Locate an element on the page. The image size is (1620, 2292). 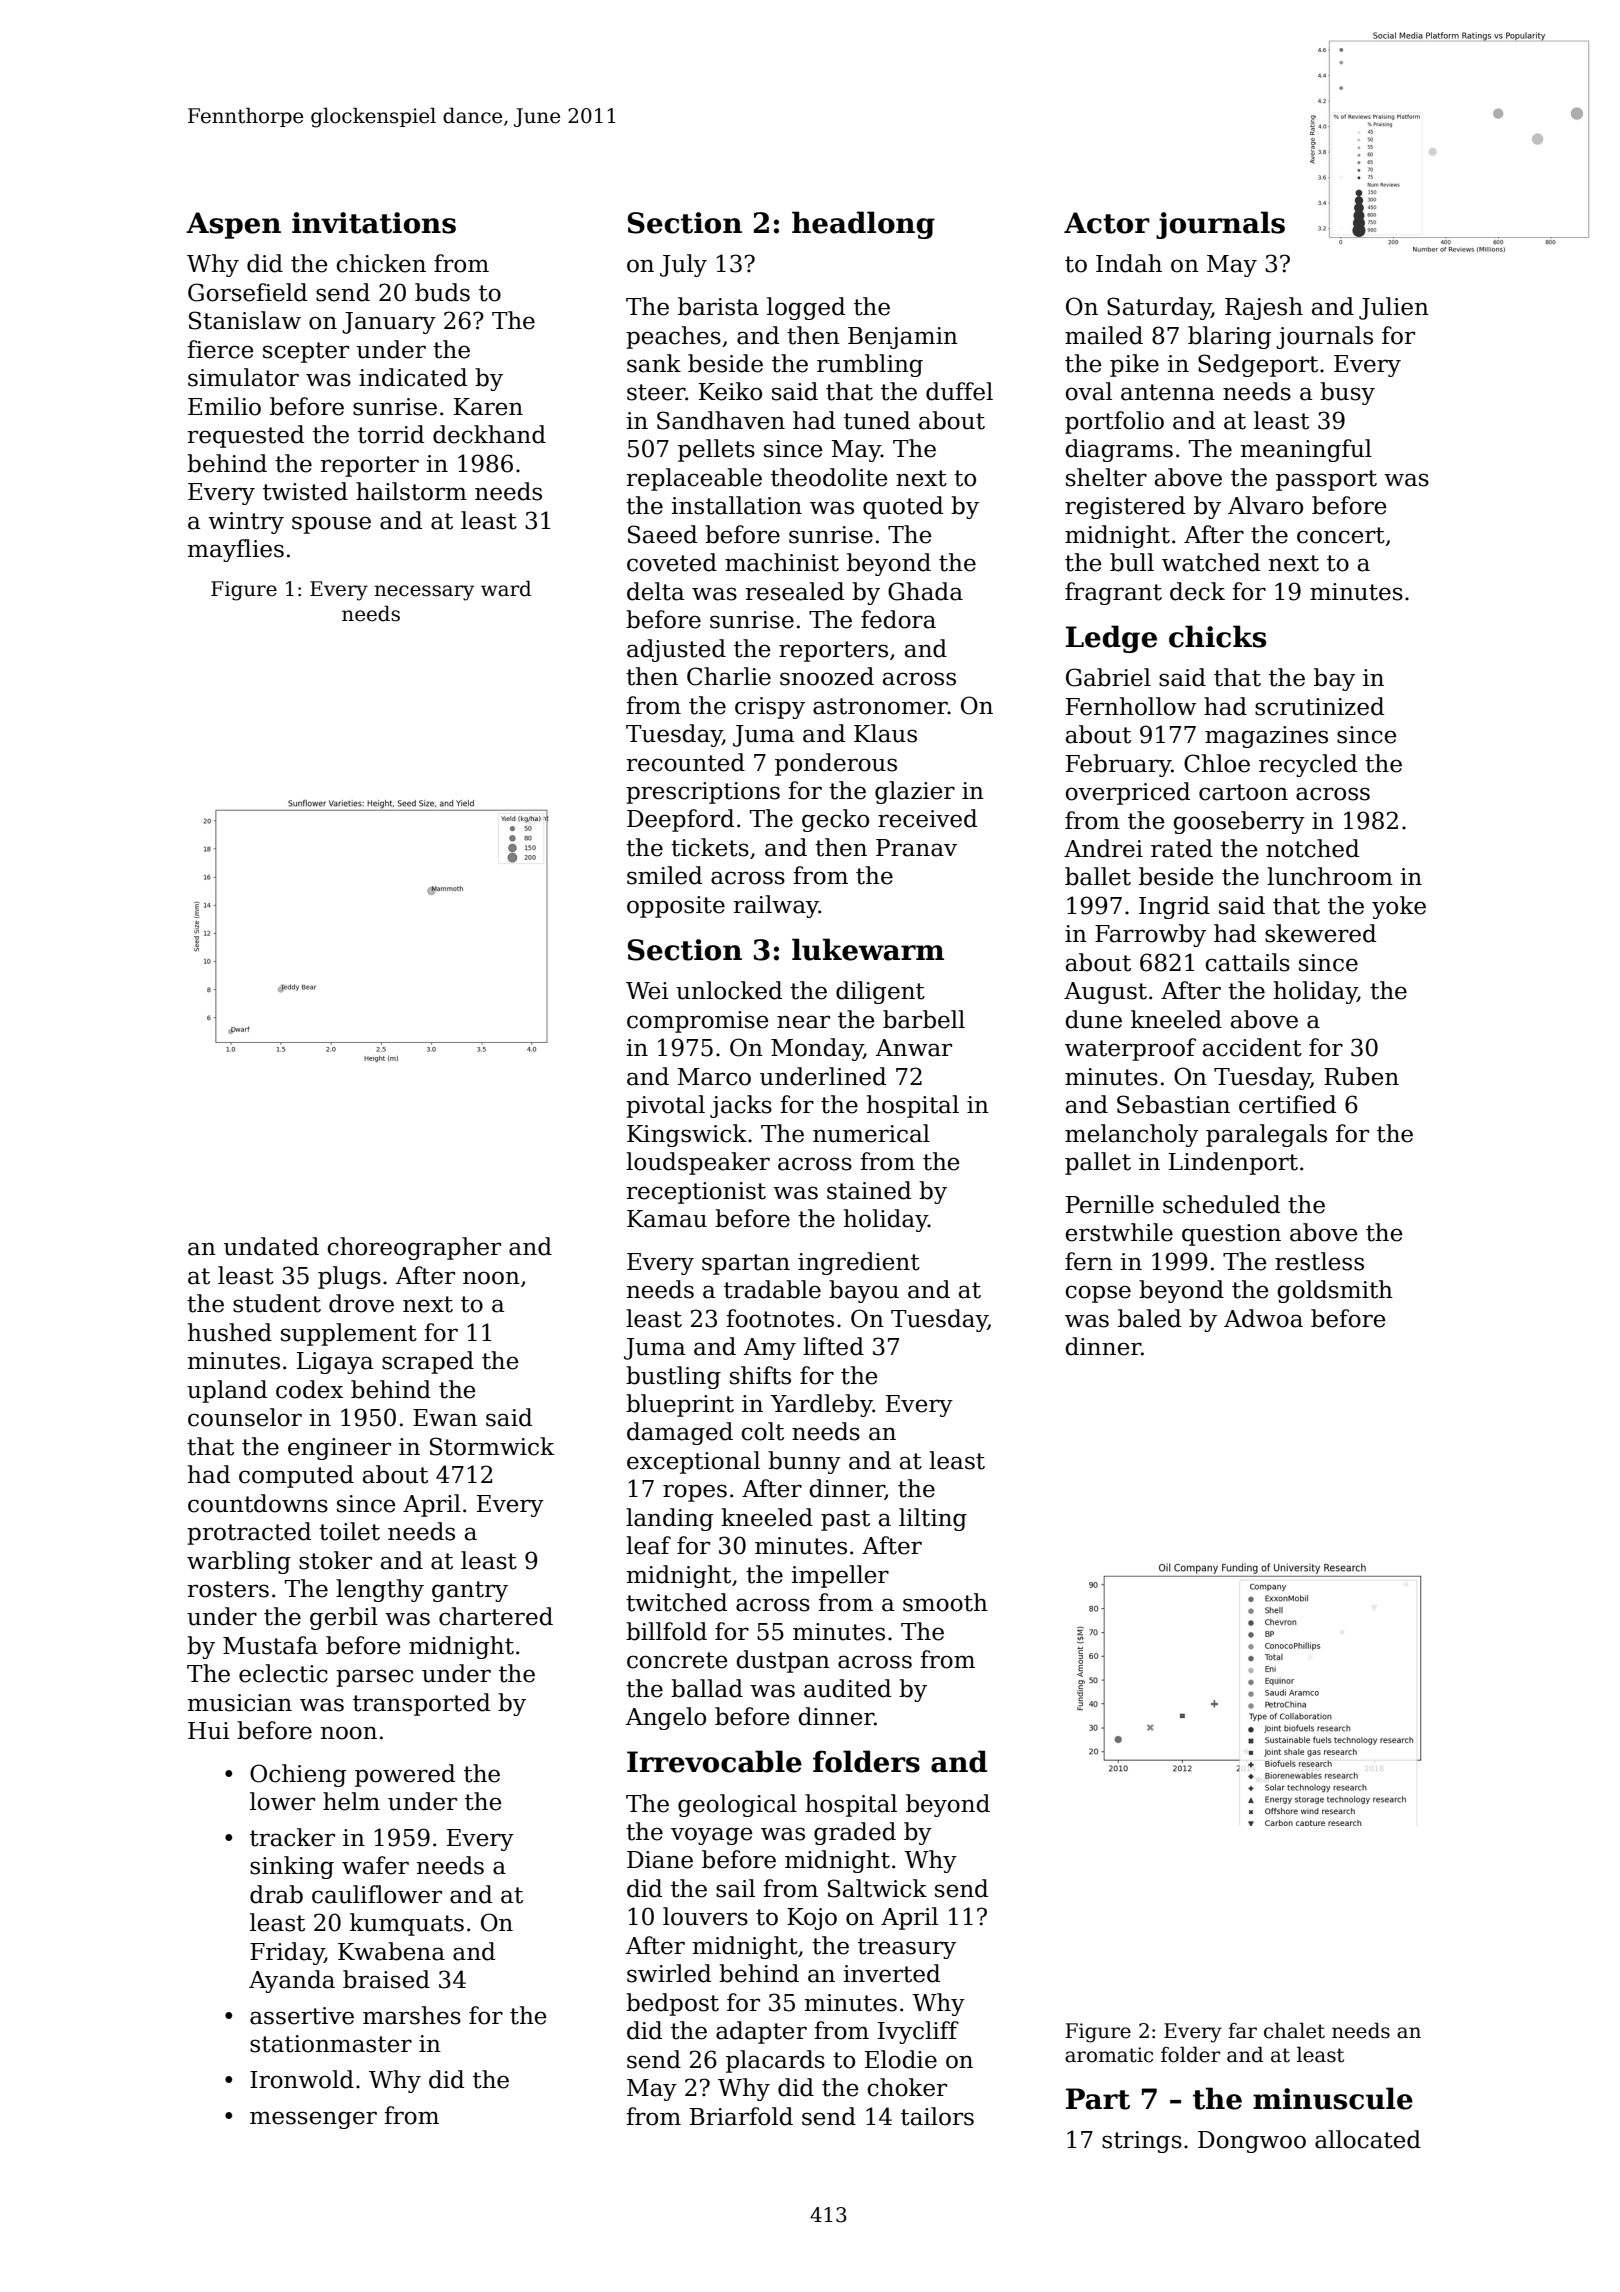
Ironwold is located at coordinates (302, 2079).
